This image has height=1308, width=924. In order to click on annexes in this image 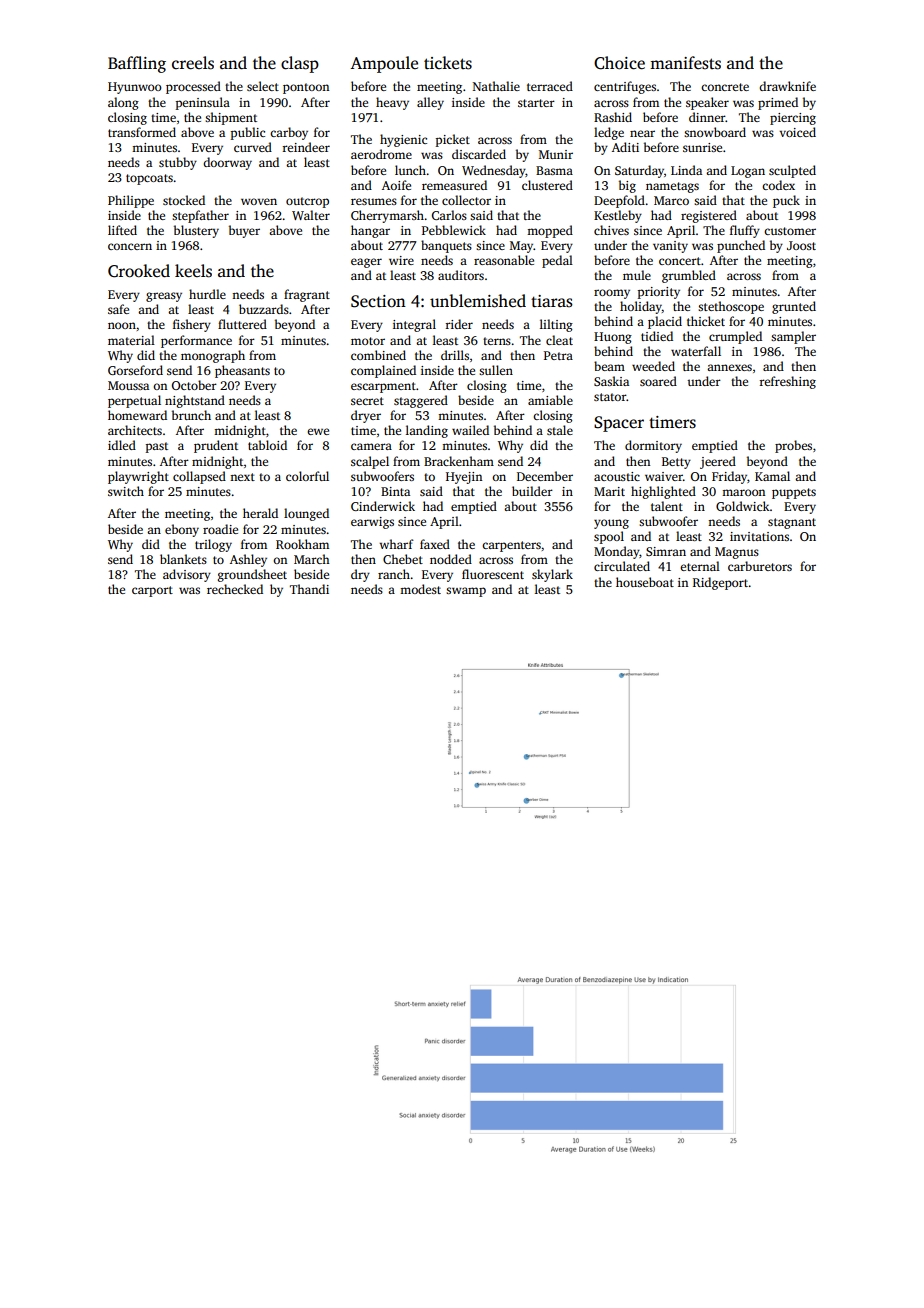, I will do `click(729, 367)`.
